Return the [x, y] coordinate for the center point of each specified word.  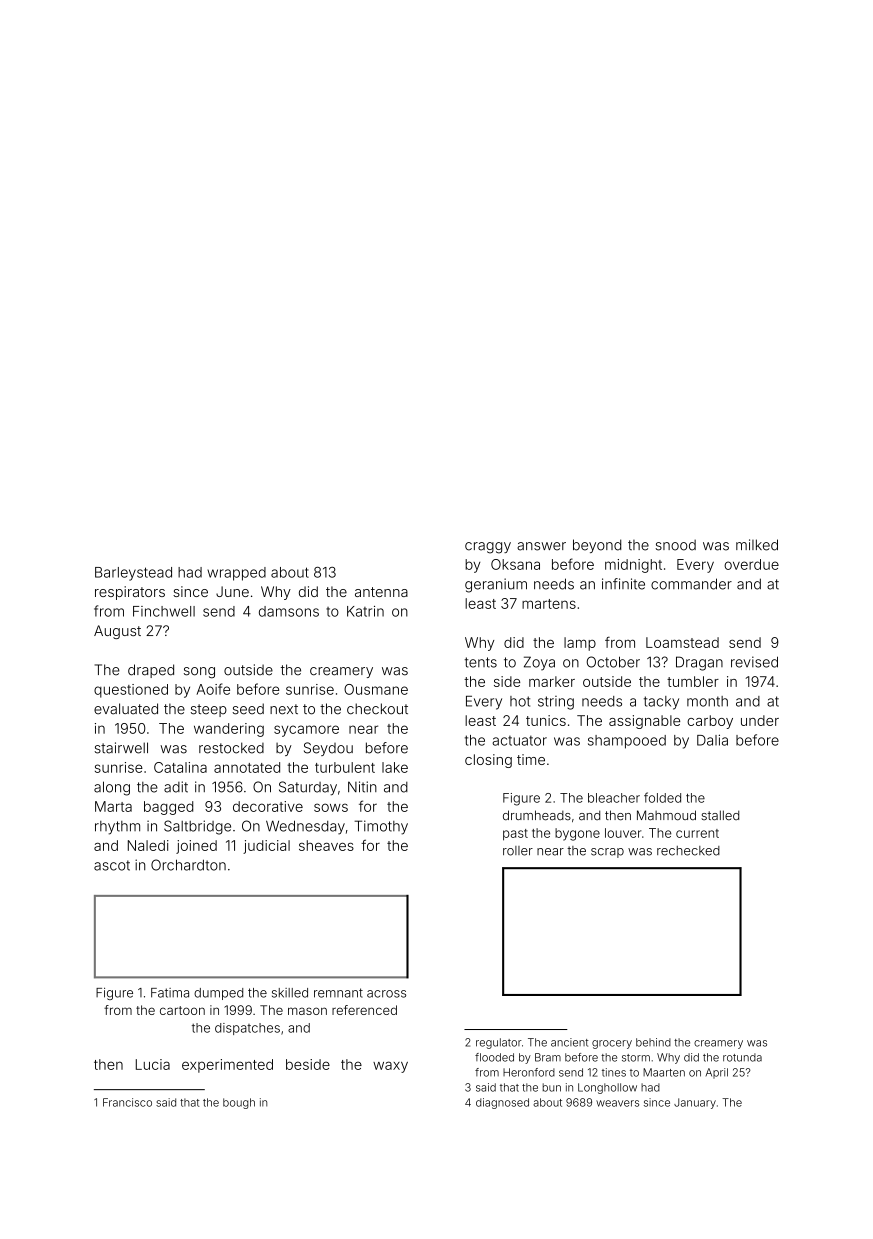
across [386, 994]
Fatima [170, 993]
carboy [710, 722]
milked [757, 545]
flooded [494, 1057]
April [717, 1073]
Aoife [213, 689]
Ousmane [376, 689]
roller [518, 851]
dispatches [247, 1029]
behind [653, 1042]
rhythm [117, 828]
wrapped [236, 574]
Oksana [515, 564]
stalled [720, 815]
